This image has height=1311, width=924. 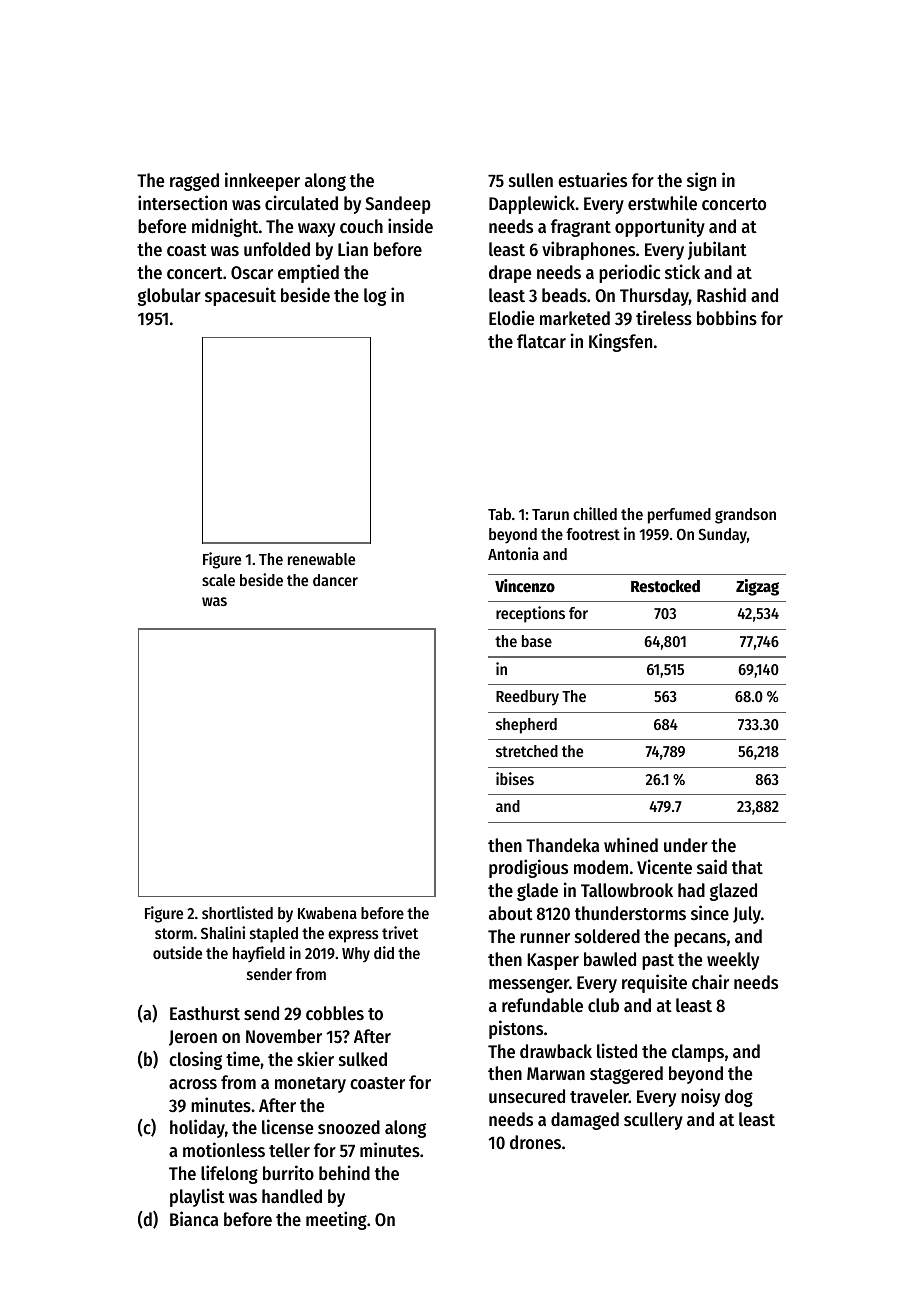 I want to click on dancer, so click(x=335, y=580).
